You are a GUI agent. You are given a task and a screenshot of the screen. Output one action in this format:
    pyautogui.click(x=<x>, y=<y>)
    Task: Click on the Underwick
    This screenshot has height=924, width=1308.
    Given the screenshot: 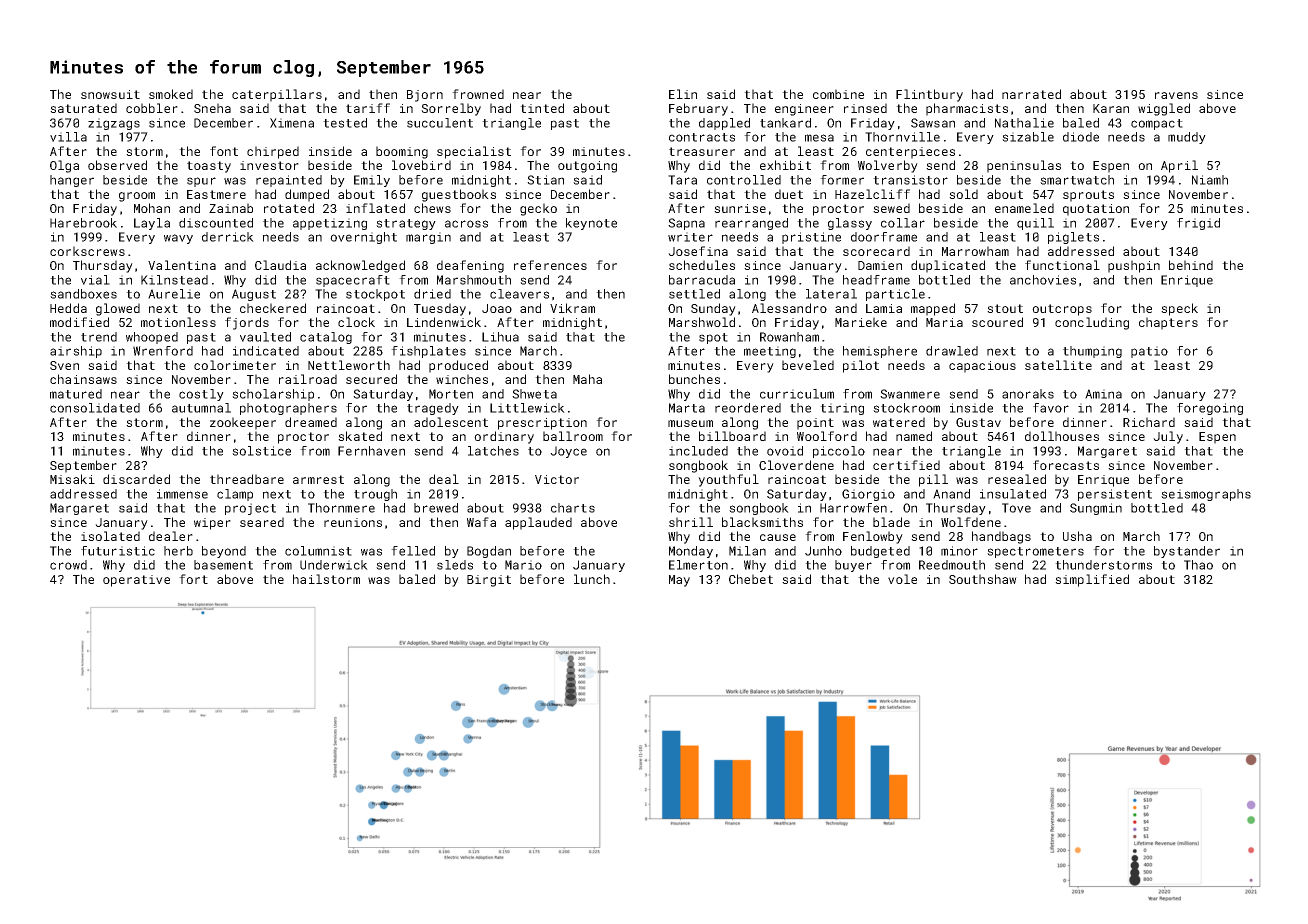 What is the action you would take?
    pyautogui.click(x=334, y=565)
